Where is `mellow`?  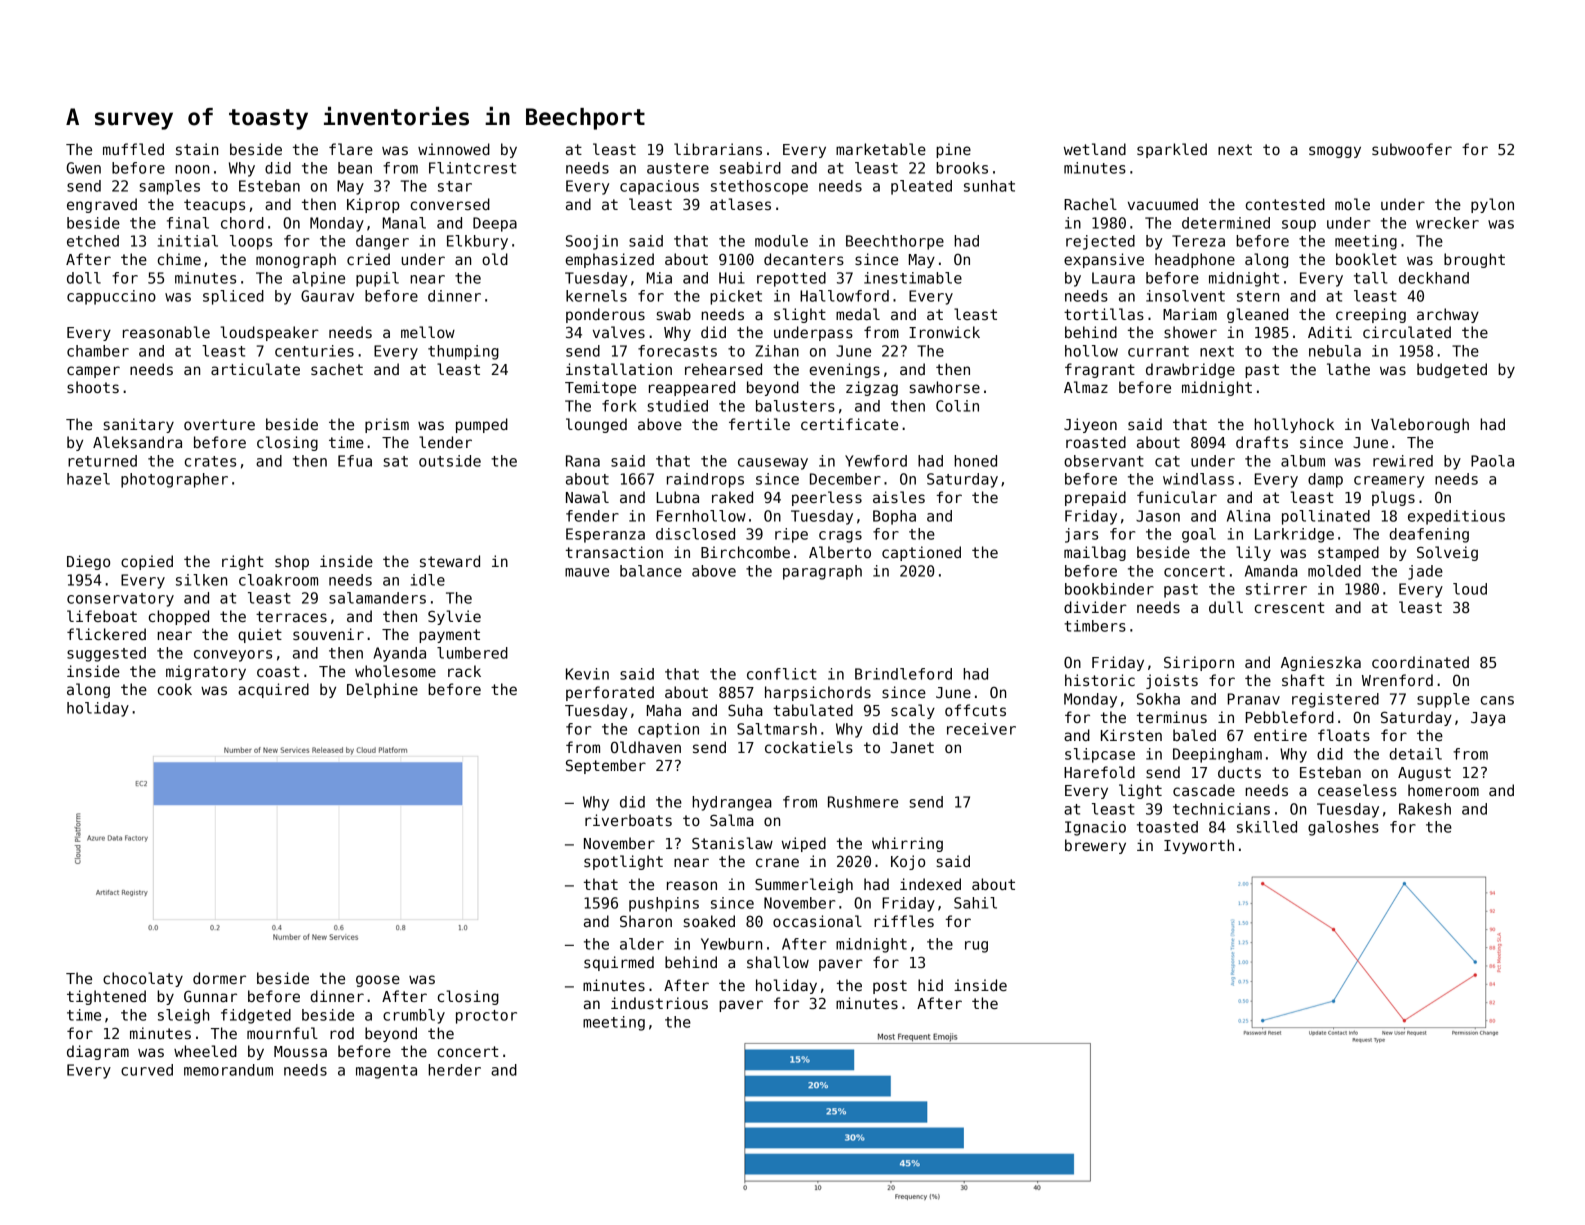 mellow is located at coordinates (428, 332).
